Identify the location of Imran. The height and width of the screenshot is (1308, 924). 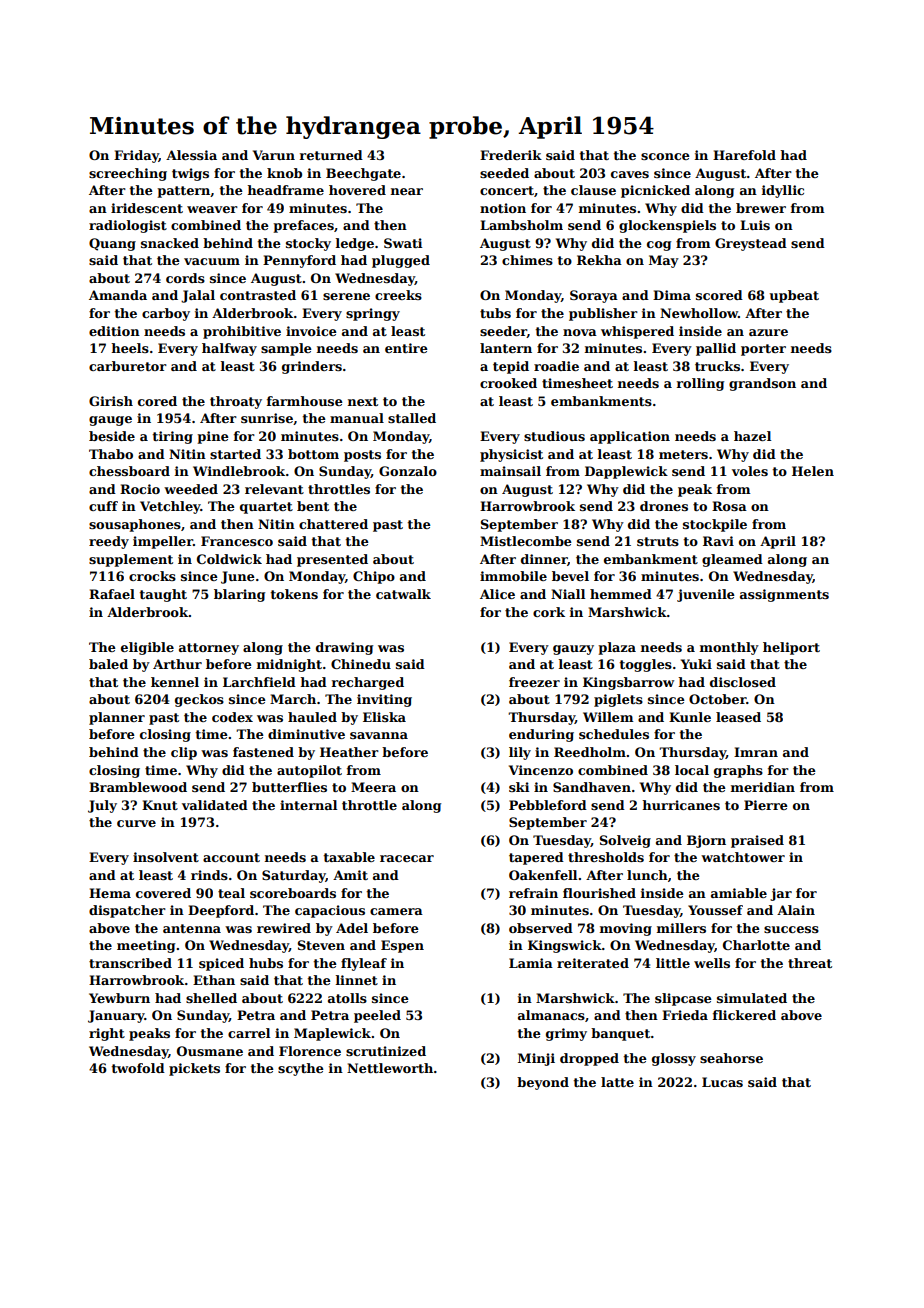
(756, 752).
